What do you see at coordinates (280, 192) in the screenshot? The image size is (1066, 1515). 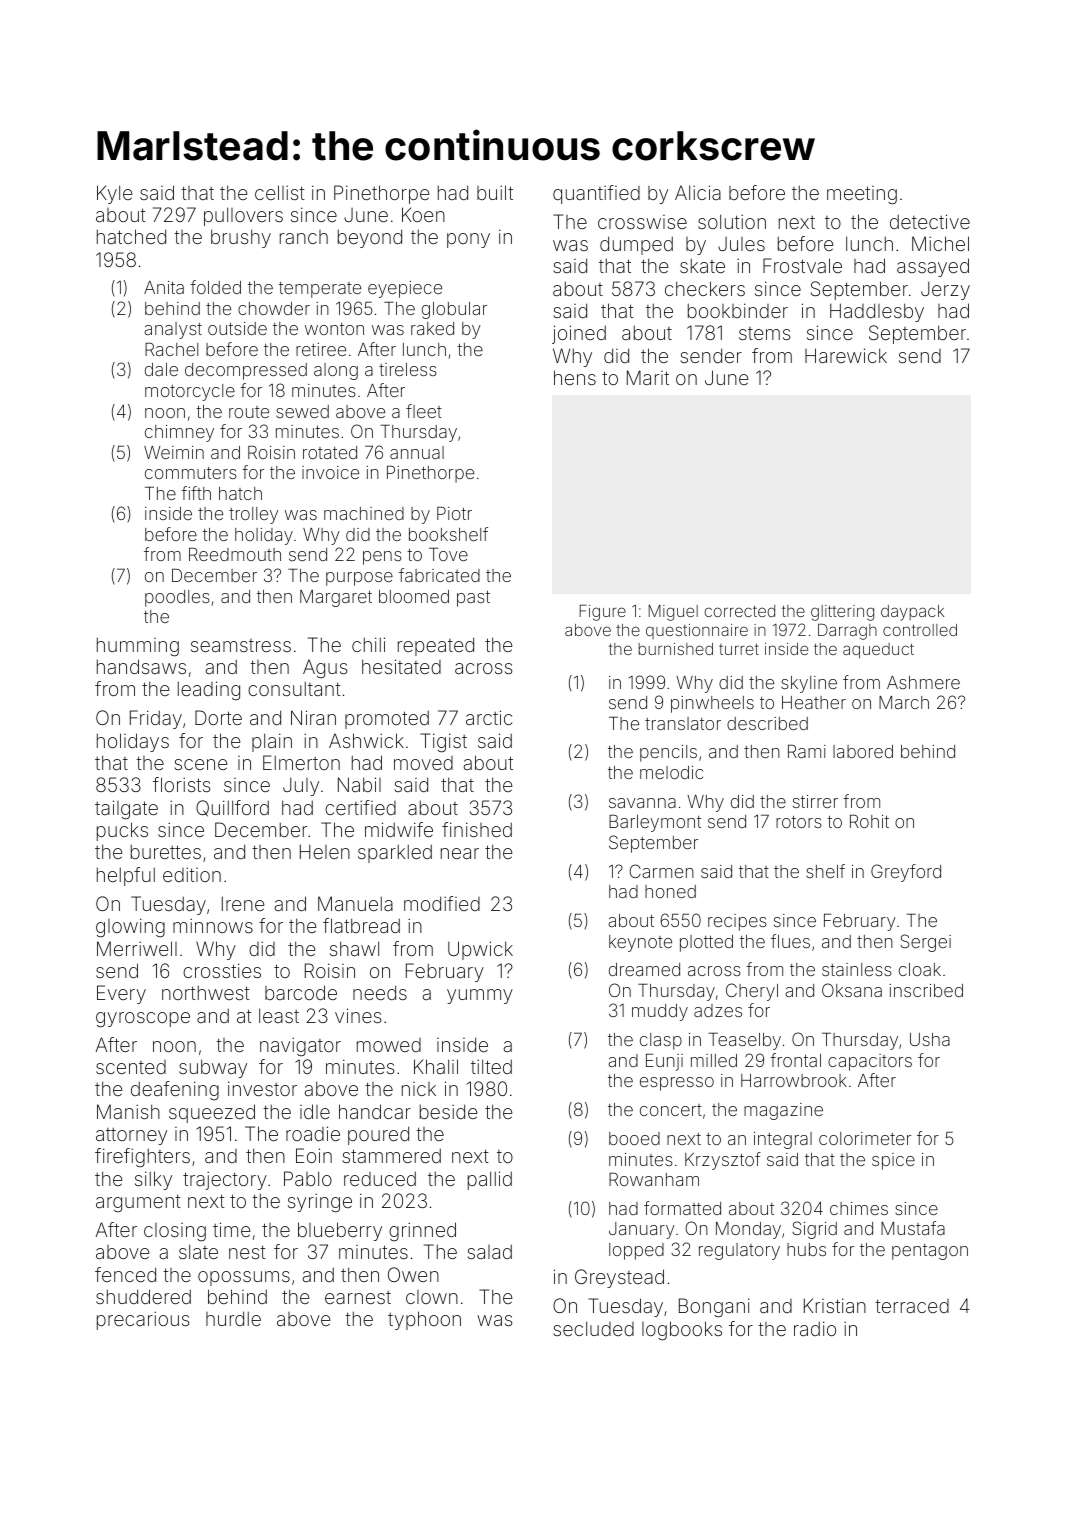 I see `cellist` at bounding box center [280, 192].
